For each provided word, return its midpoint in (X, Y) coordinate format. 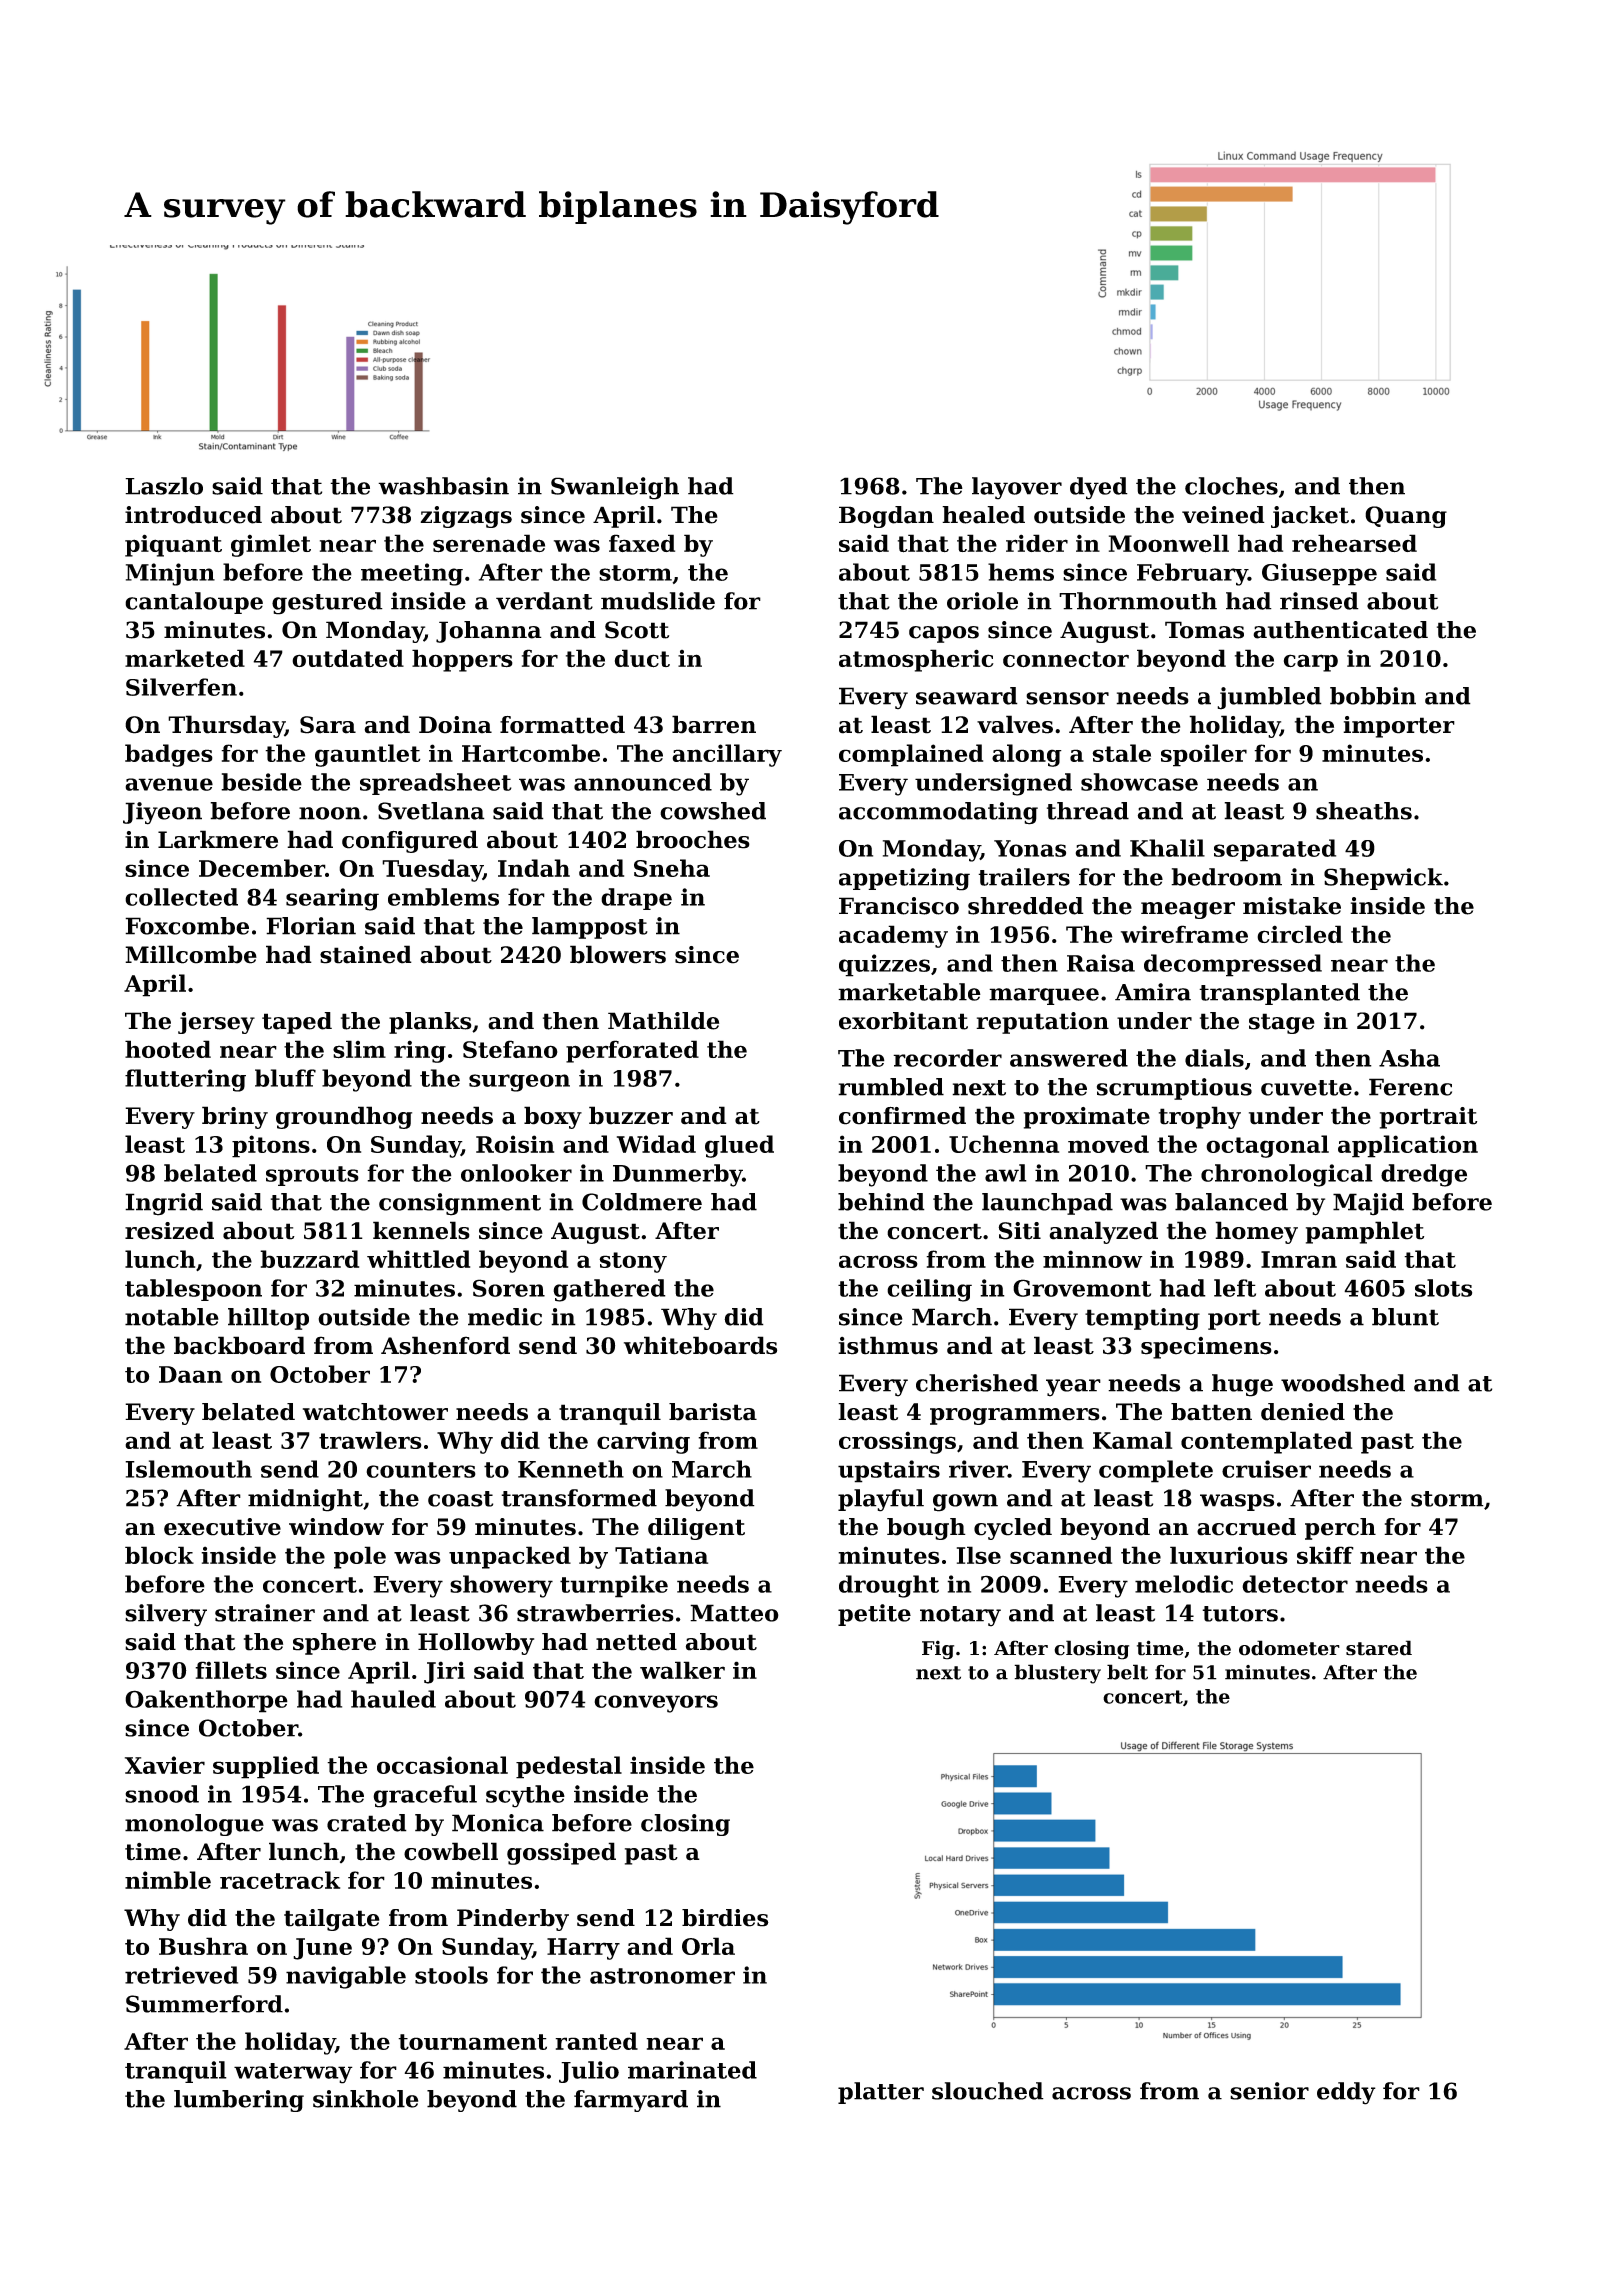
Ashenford (445, 1345)
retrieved (181, 1975)
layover (1017, 488)
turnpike (614, 1586)
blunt (1405, 1317)
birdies (725, 1918)
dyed (1099, 488)
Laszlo (164, 486)
